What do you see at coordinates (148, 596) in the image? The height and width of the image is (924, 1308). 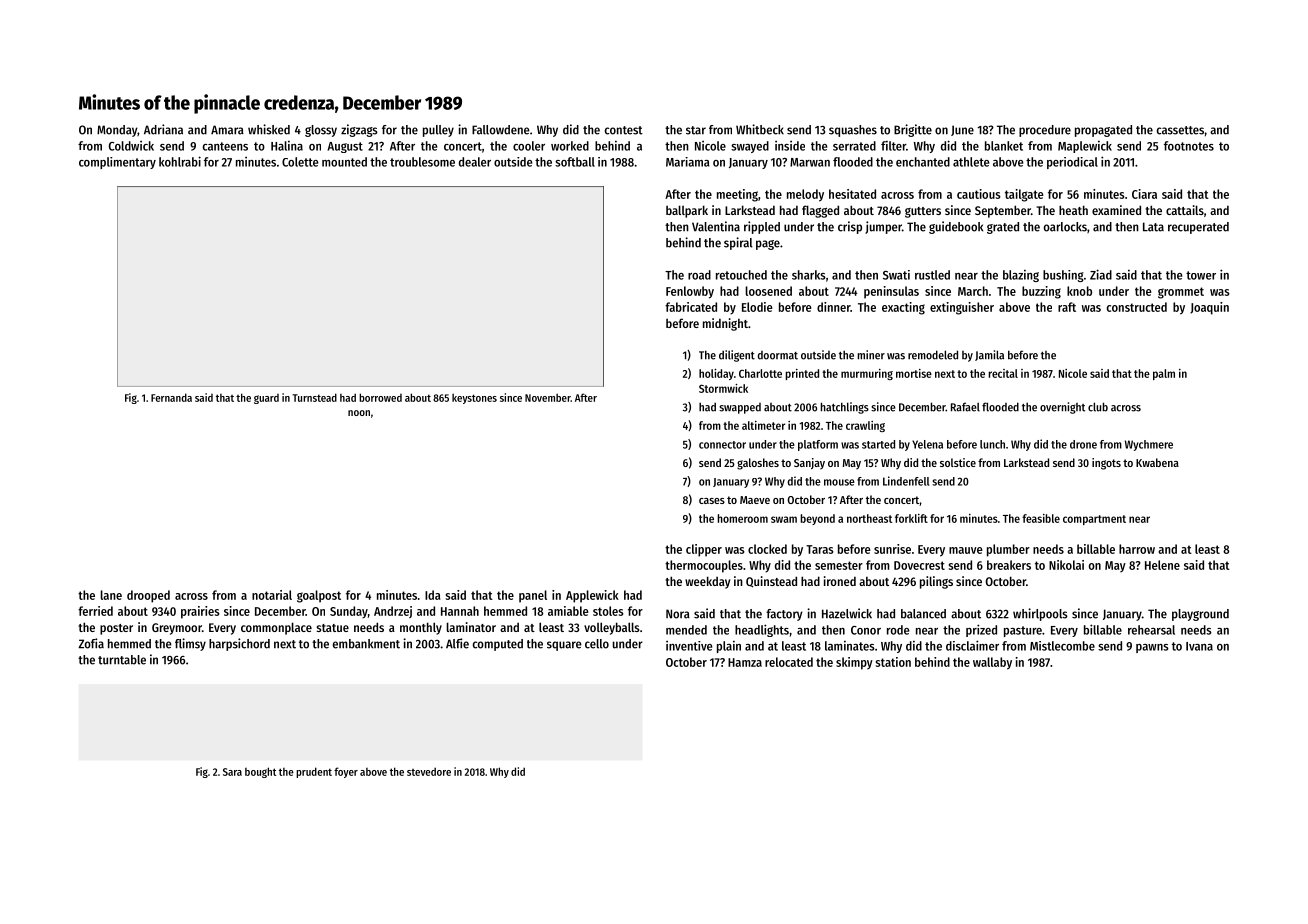 I see `drooped` at bounding box center [148, 596].
